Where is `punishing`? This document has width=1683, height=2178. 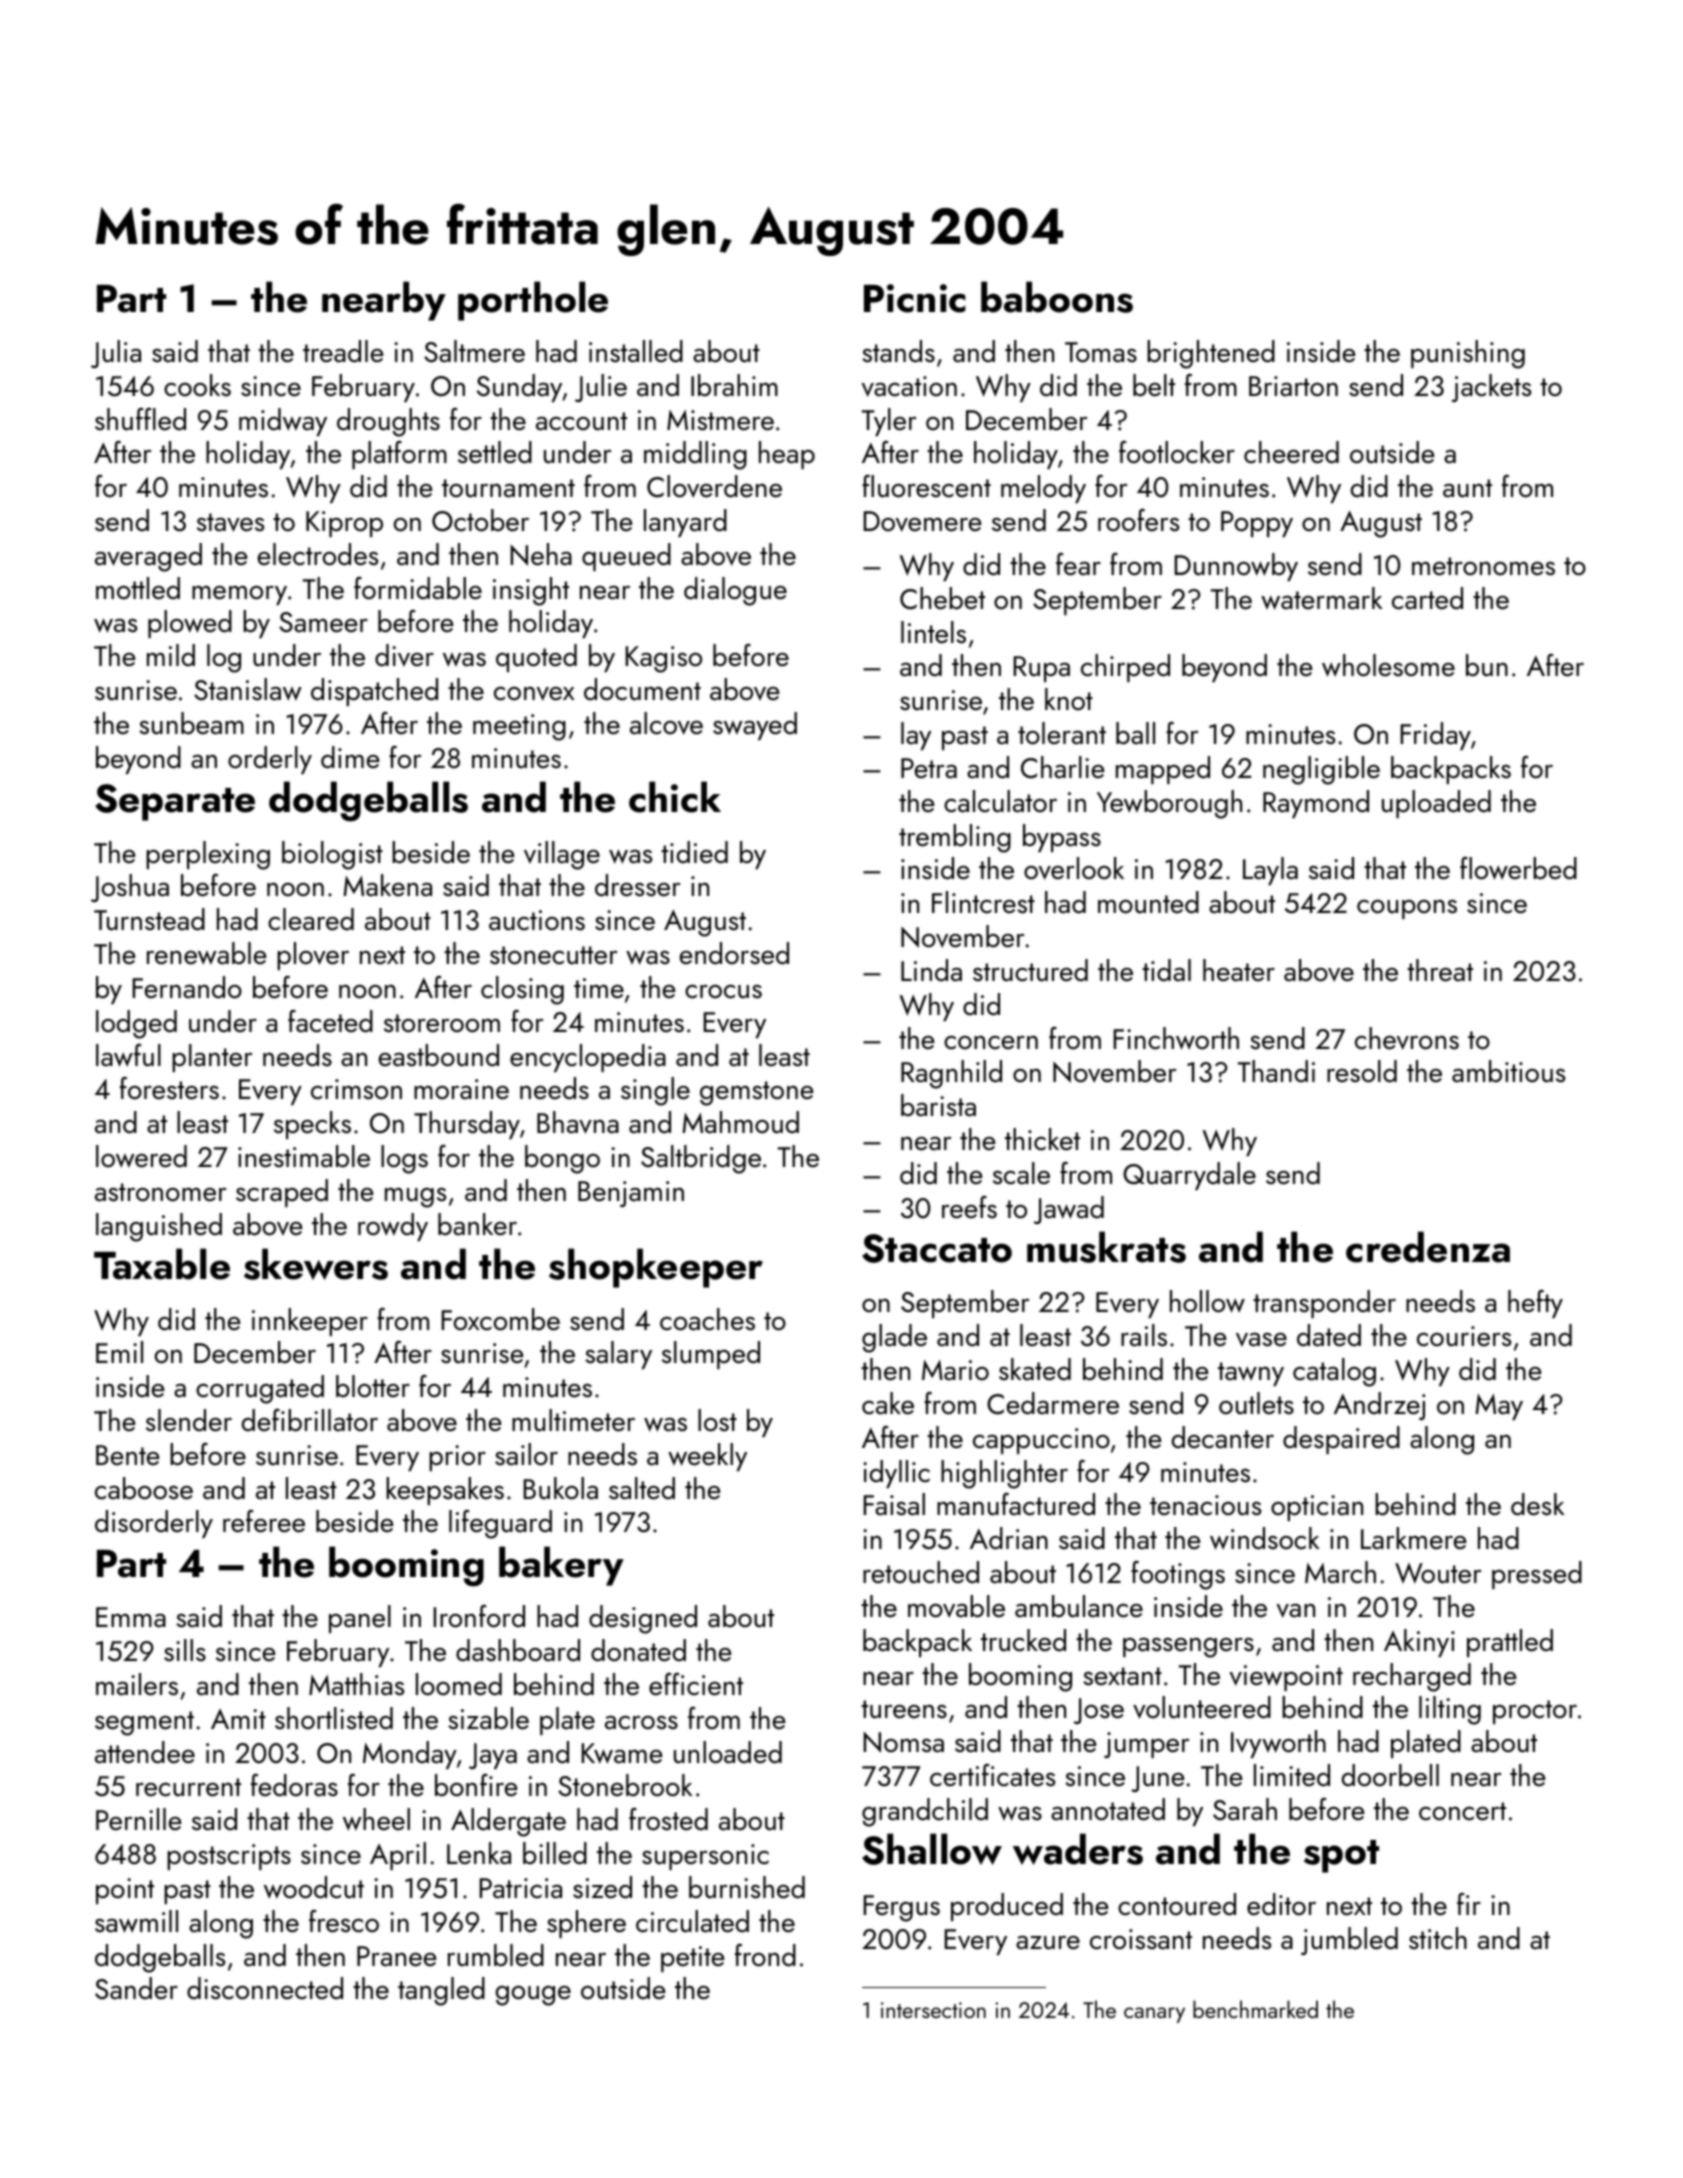
punishing is located at coordinates (1468, 354).
